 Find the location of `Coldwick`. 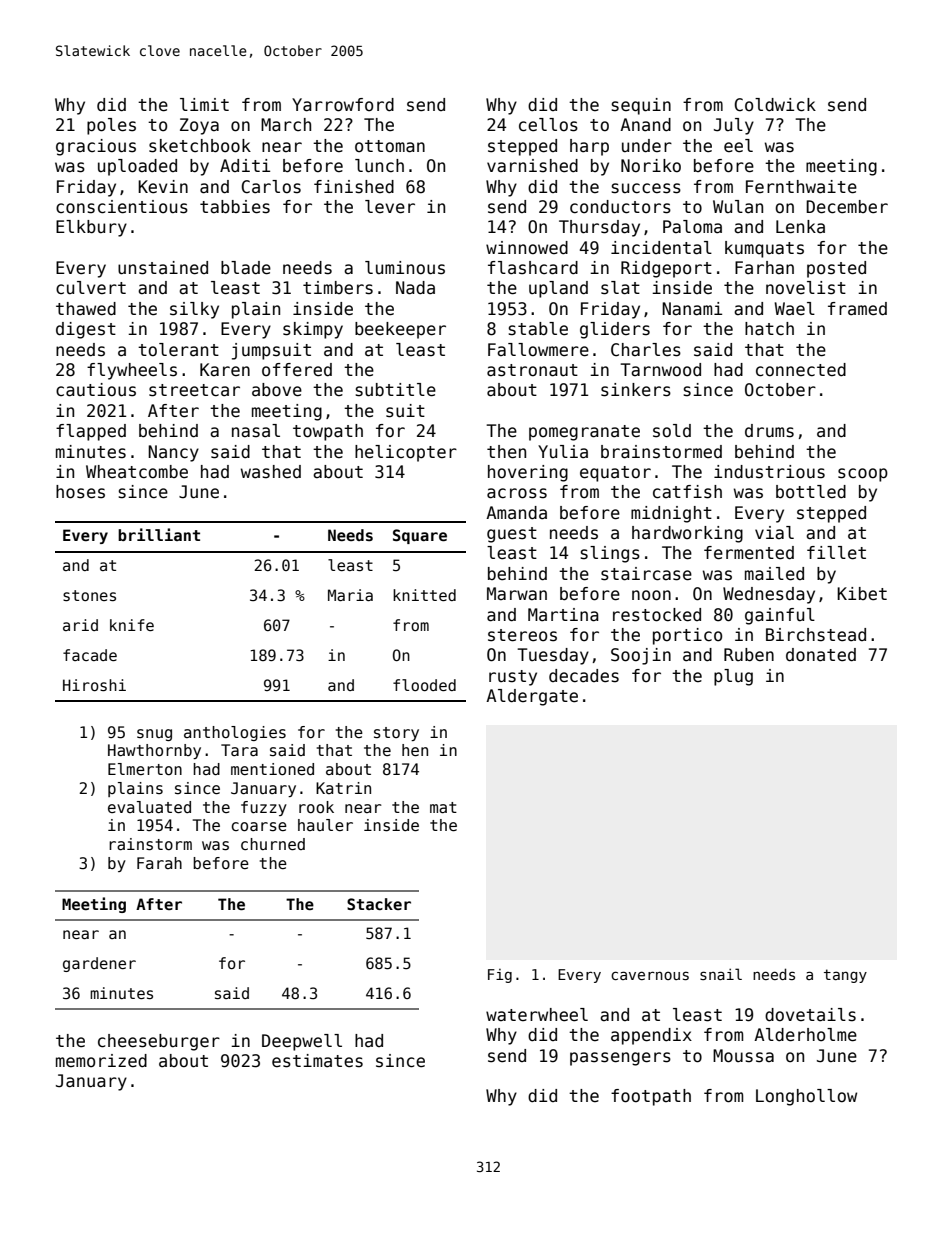

Coldwick is located at coordinates (775, 105).
